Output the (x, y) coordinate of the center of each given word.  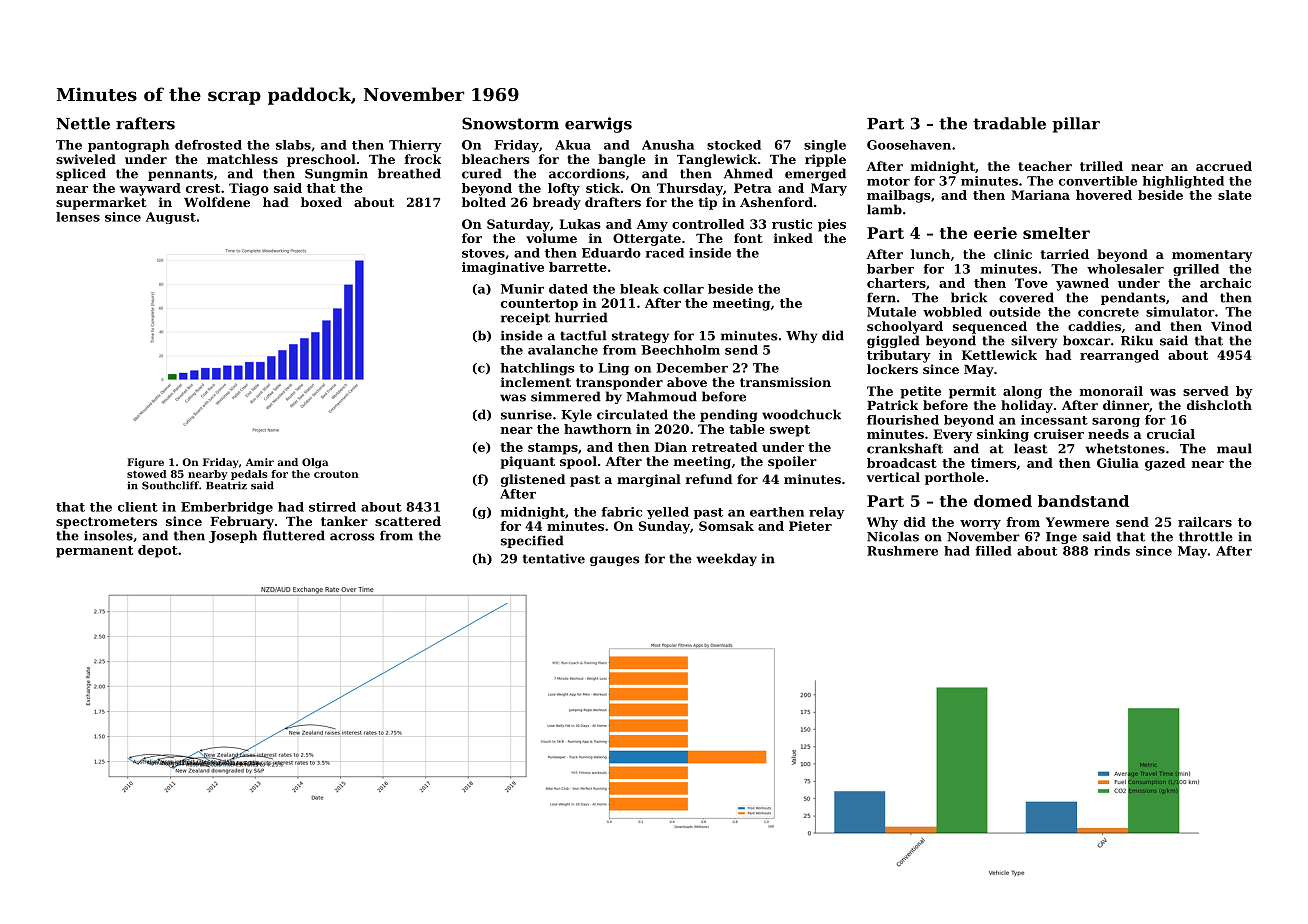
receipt (525, 319)
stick (603, 188)
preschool (321, 160)
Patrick (892, 405)
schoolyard (905, 327)
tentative (554, 558)
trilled (1101, 166)
